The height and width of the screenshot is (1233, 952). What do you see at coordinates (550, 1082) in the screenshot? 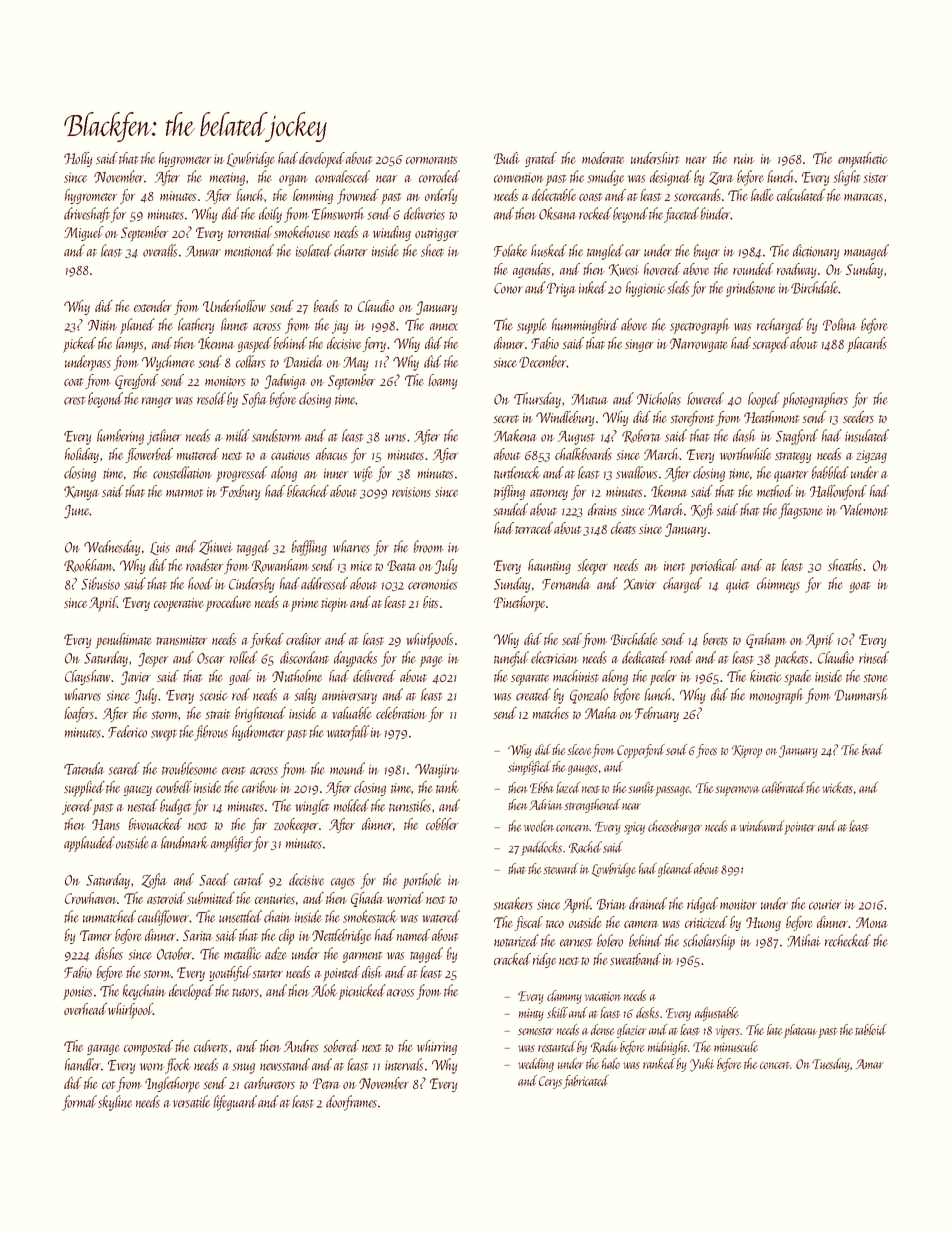
I see `Cerys` at bounding box center [550, 1082].
